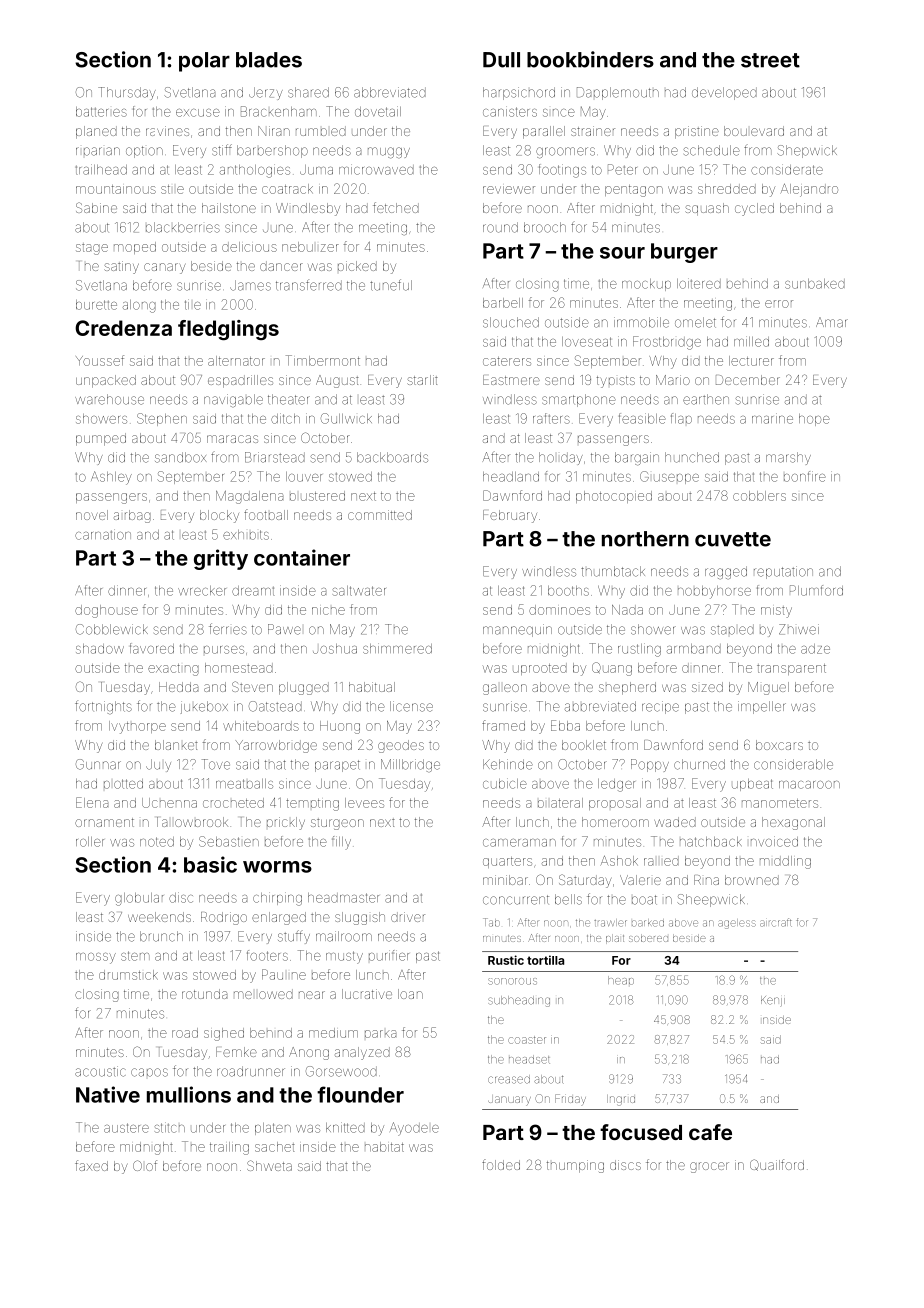 The height and width of the screenshot is (1308, 924). What do you see at coordinates (646, 285) in the screenshot?
I see `mockup` at bounding box center [646, 285].
